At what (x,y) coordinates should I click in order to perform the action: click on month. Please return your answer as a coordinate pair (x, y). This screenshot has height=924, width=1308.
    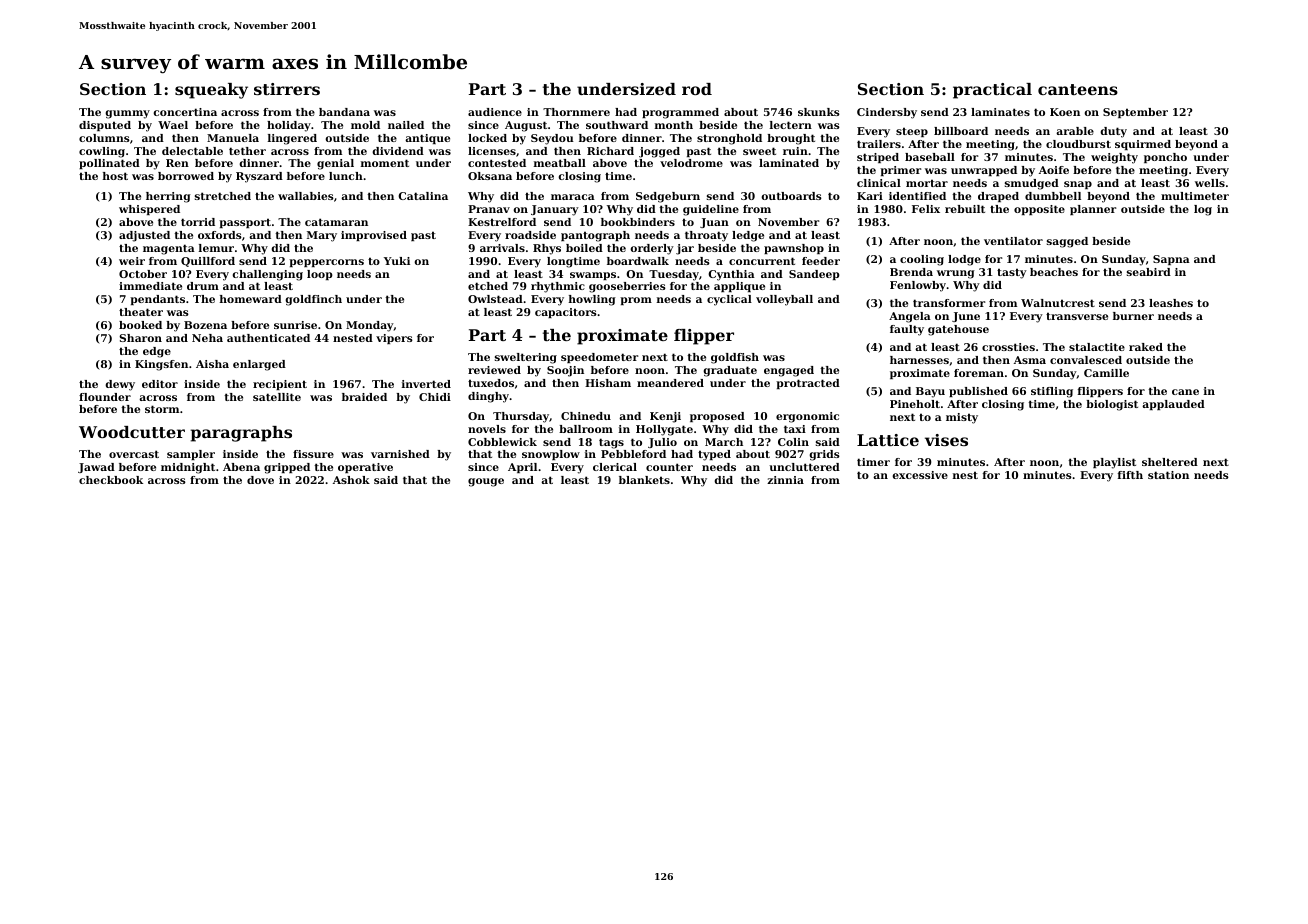
    Looking at the image, I should click on (673, 125).
